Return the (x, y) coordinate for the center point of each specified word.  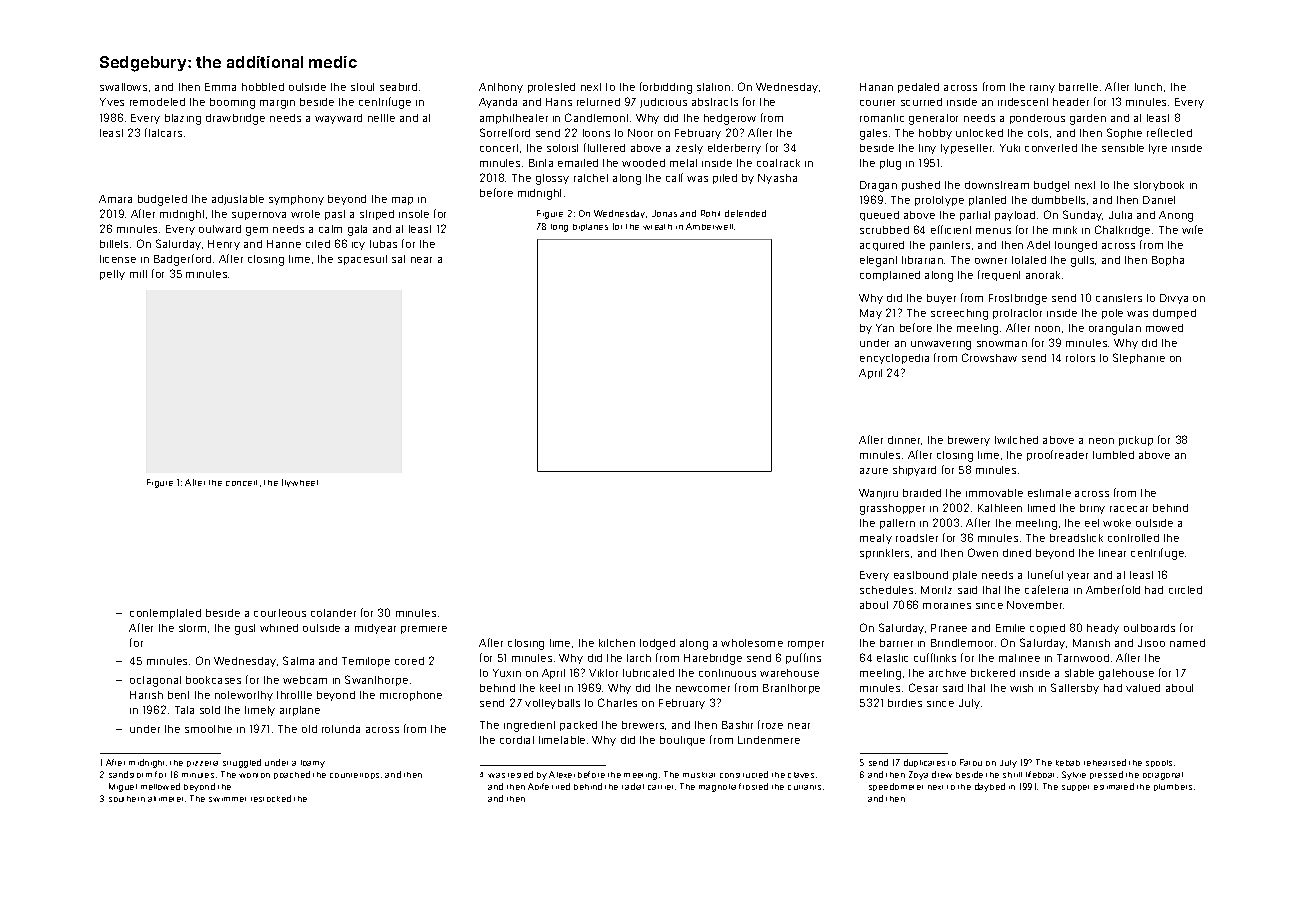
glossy (552, 179)
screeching (959, 314)
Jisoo (1151, 643)
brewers (643, 725)
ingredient (529, 726)
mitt (138, 274)
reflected (1169, 132)
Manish (1091, 643)
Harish (146, 695)
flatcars (163, 132)
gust (245, 629)
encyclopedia (894, 359)
